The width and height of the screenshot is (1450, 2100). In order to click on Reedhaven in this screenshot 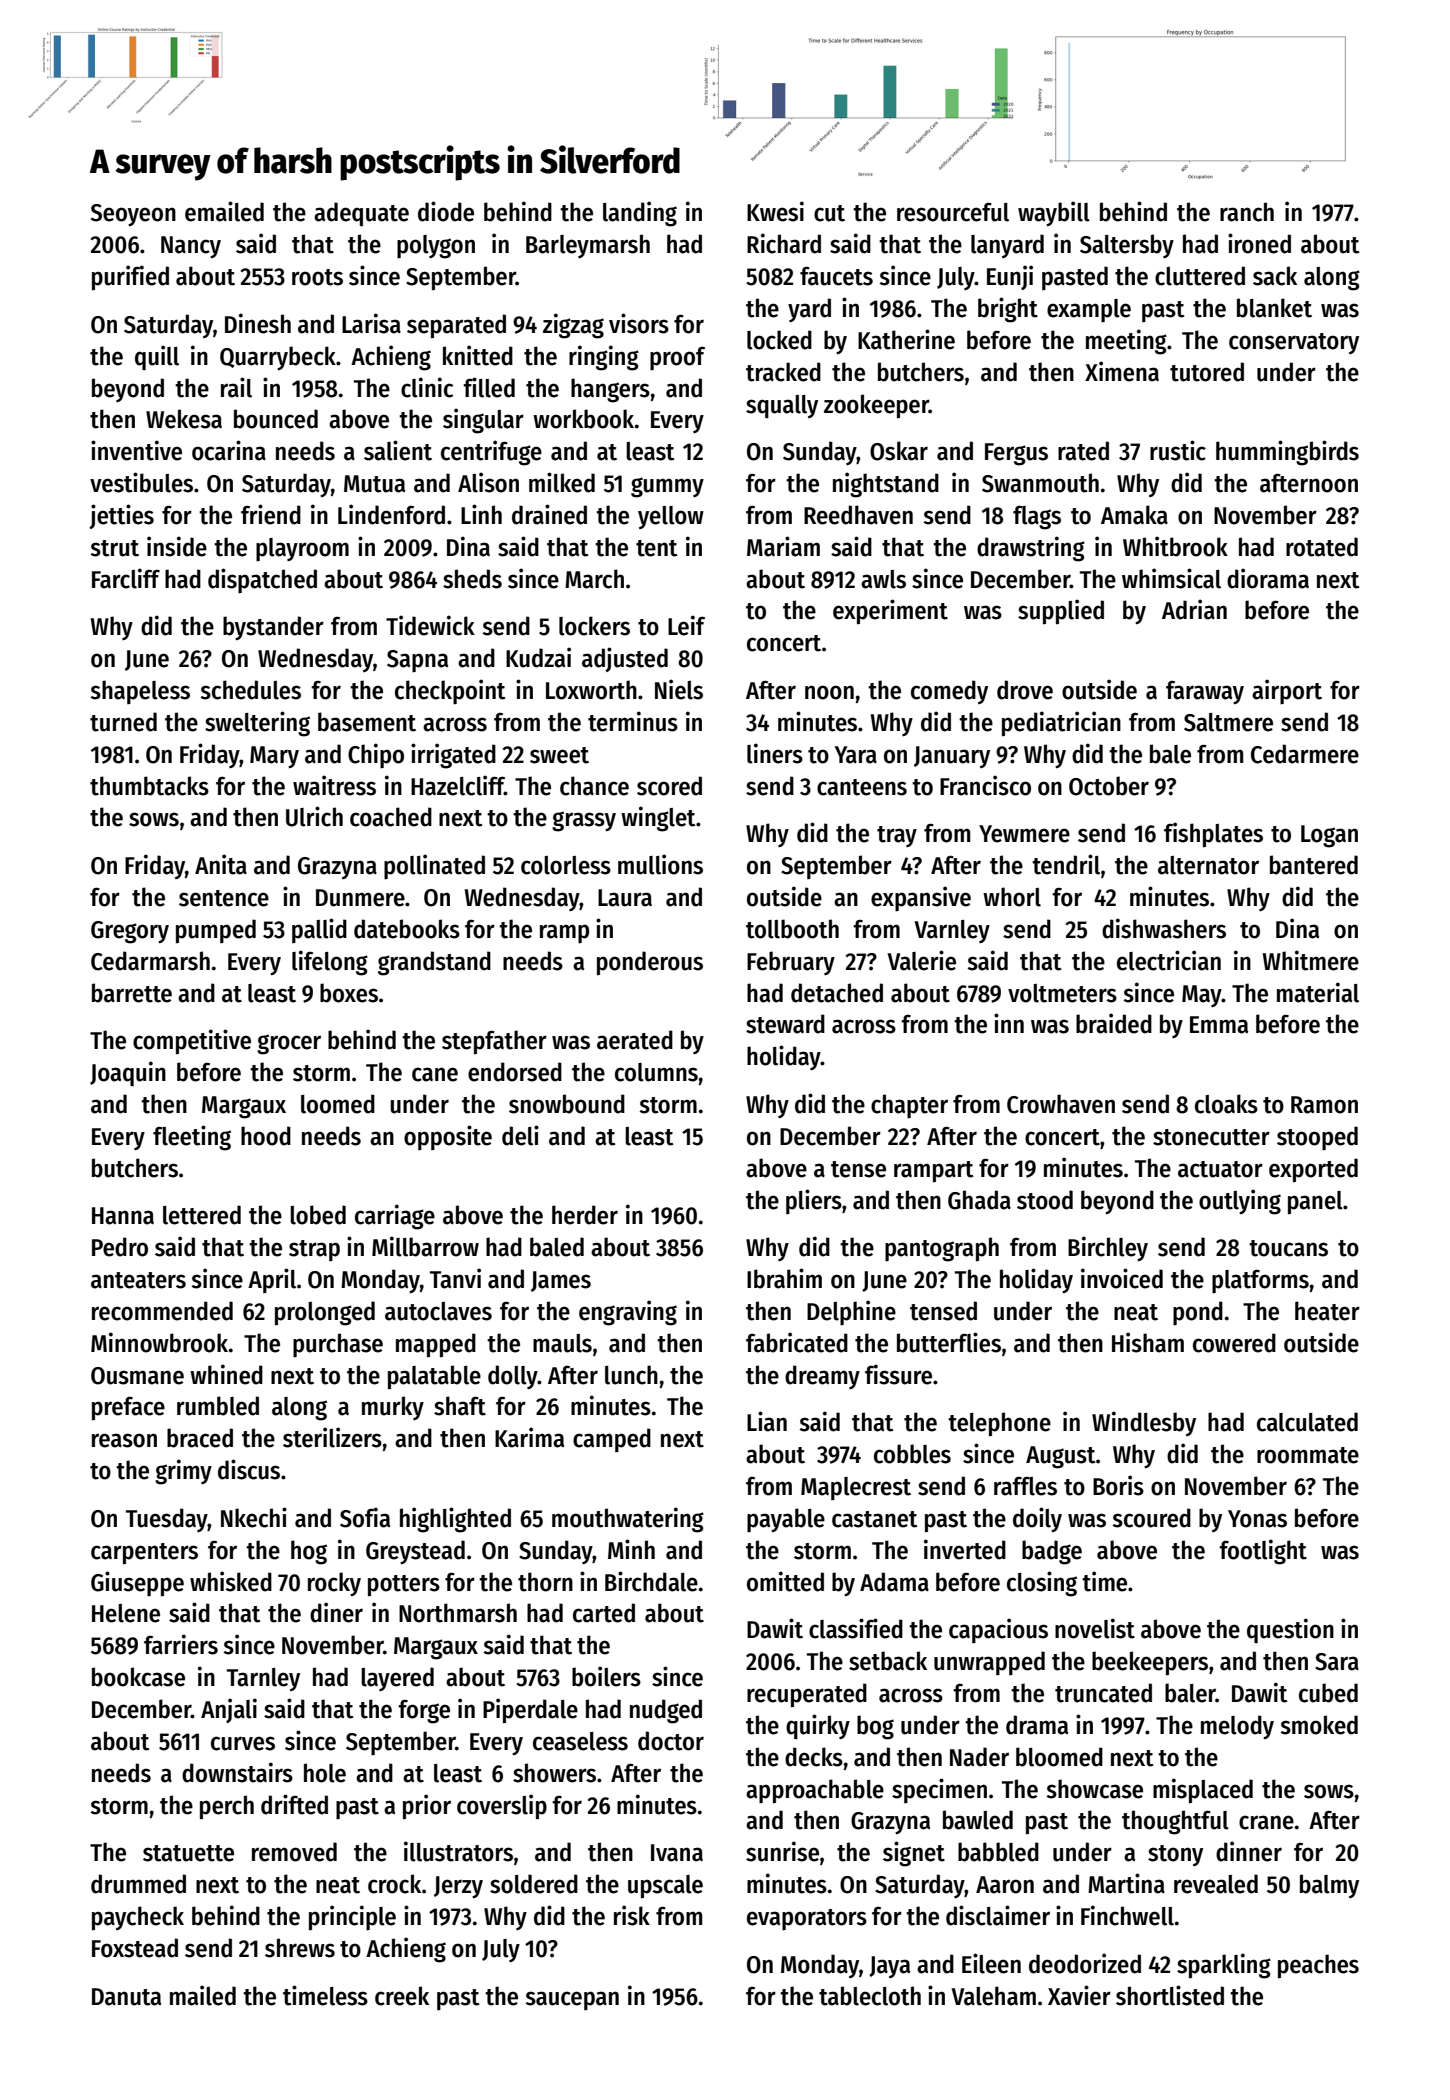, I will do `click(858, 515)`.
